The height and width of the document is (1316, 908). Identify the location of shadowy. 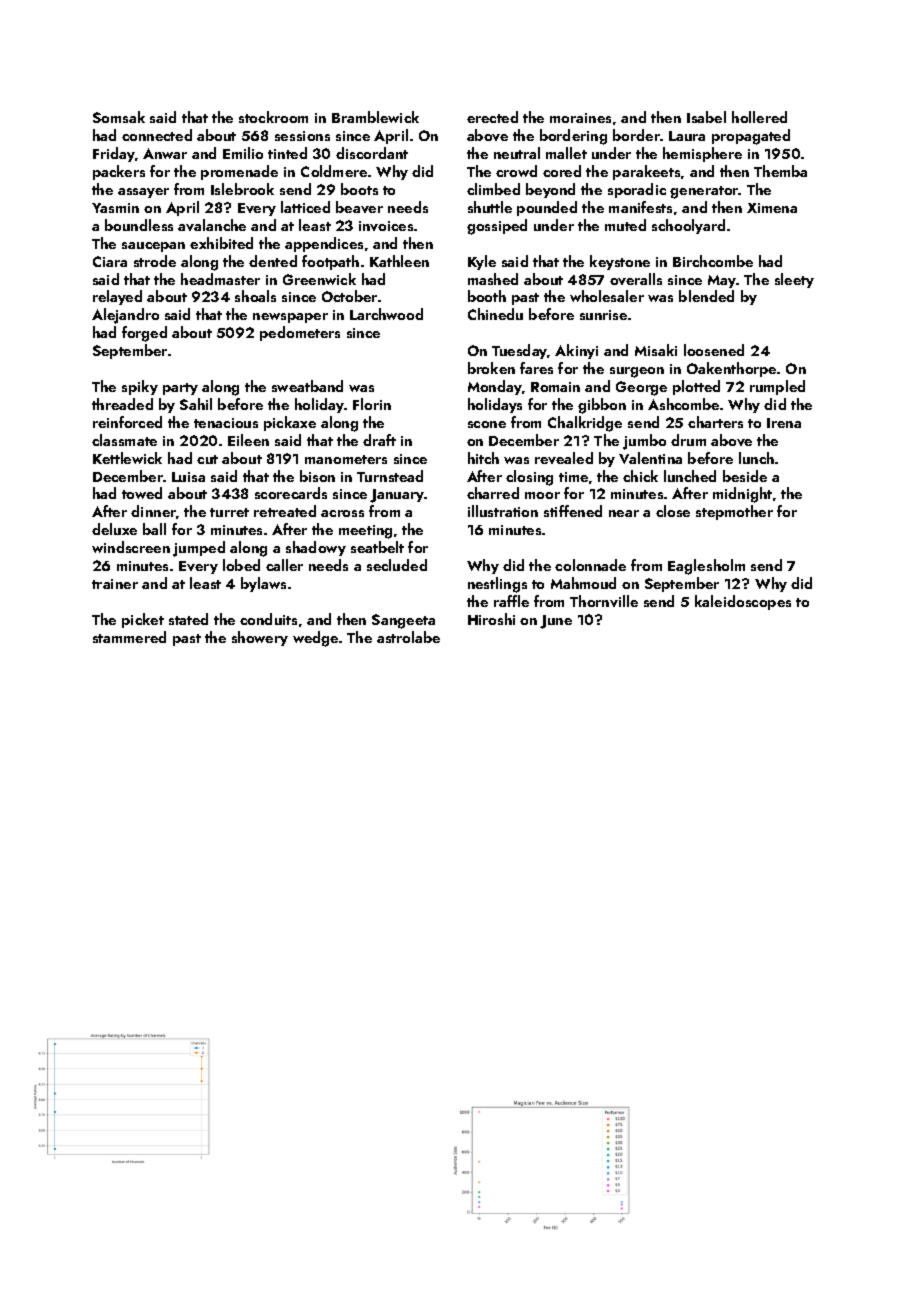
(316, 548).
